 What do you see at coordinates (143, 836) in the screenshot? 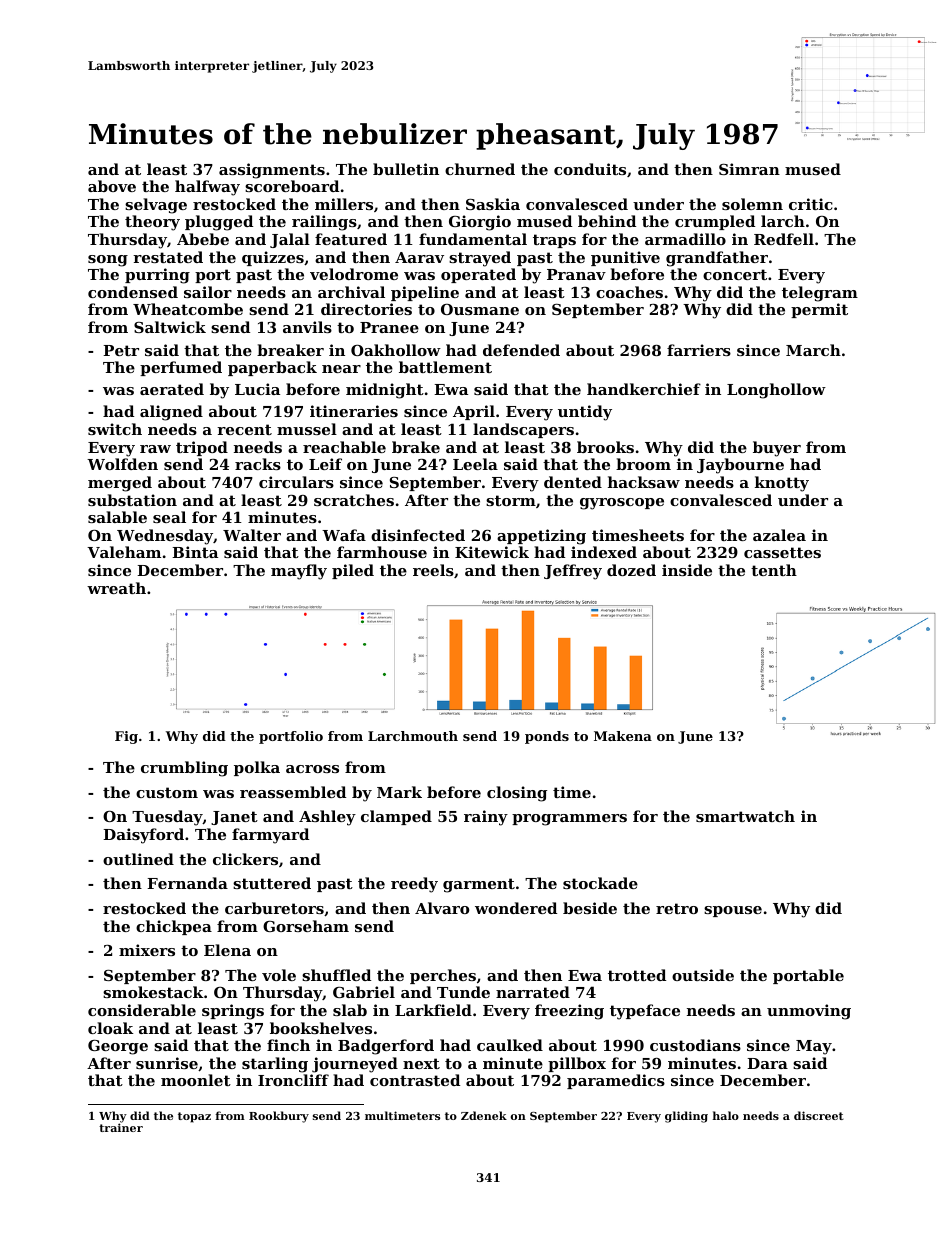
I see `Daisyford` at bounding box center [143, 836].
